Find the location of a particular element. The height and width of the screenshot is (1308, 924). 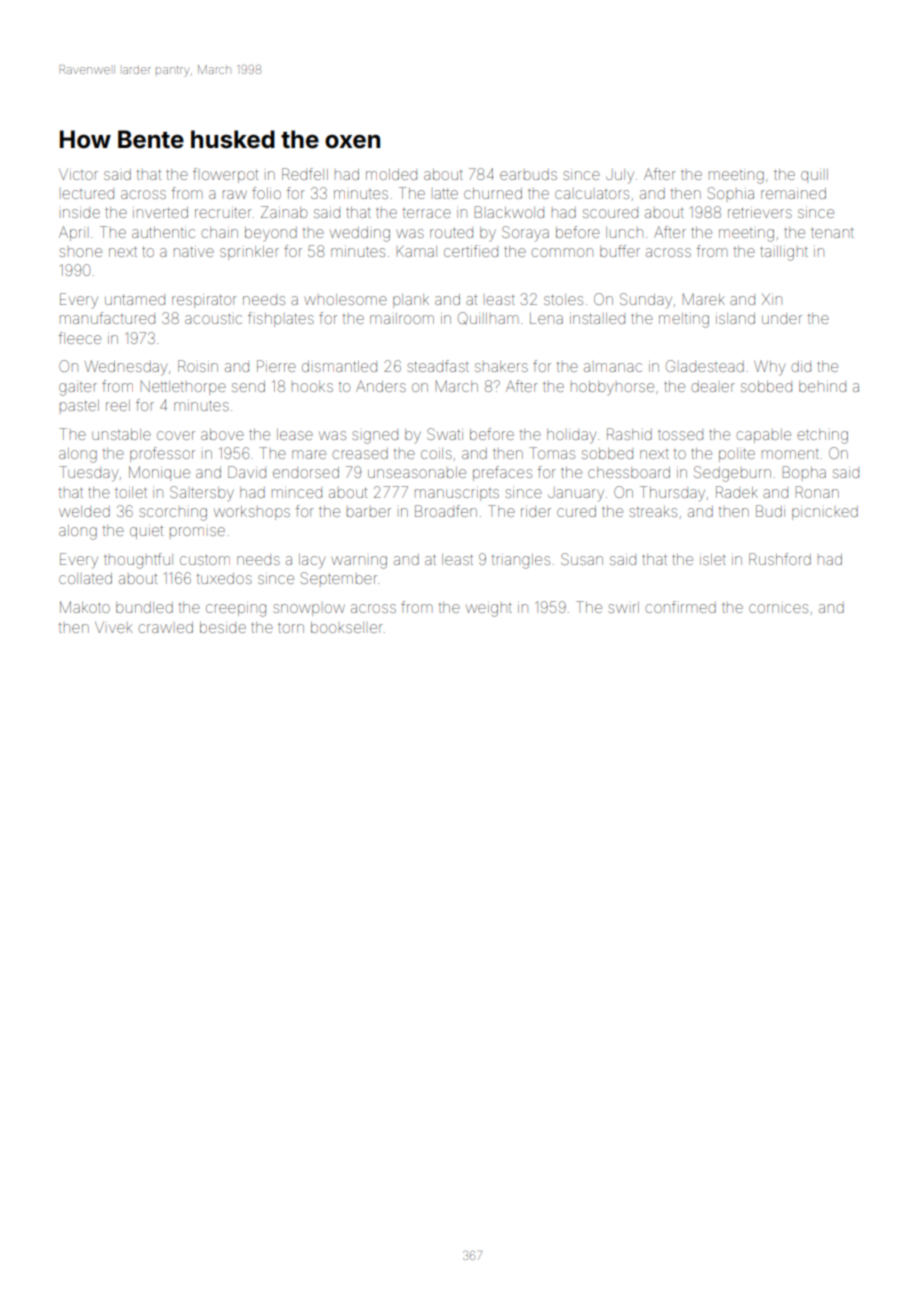

Tuesday is located at coordinates (88, 474).
